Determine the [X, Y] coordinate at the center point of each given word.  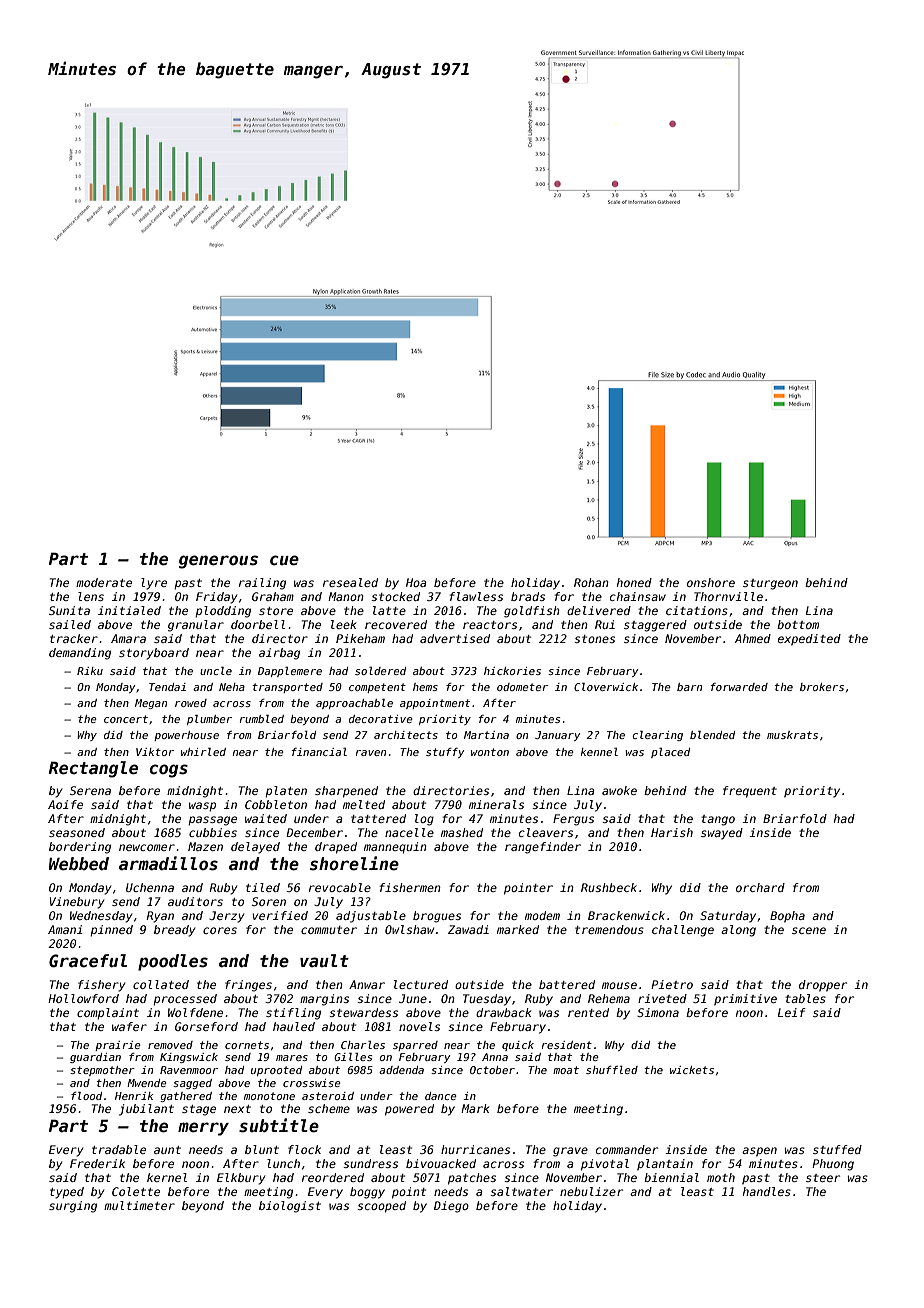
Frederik [97, 1163]
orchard [760, 887]
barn [689, 687]
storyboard [154, 654]
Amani [65, 929]
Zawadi [468, 929]
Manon [346, 596]
